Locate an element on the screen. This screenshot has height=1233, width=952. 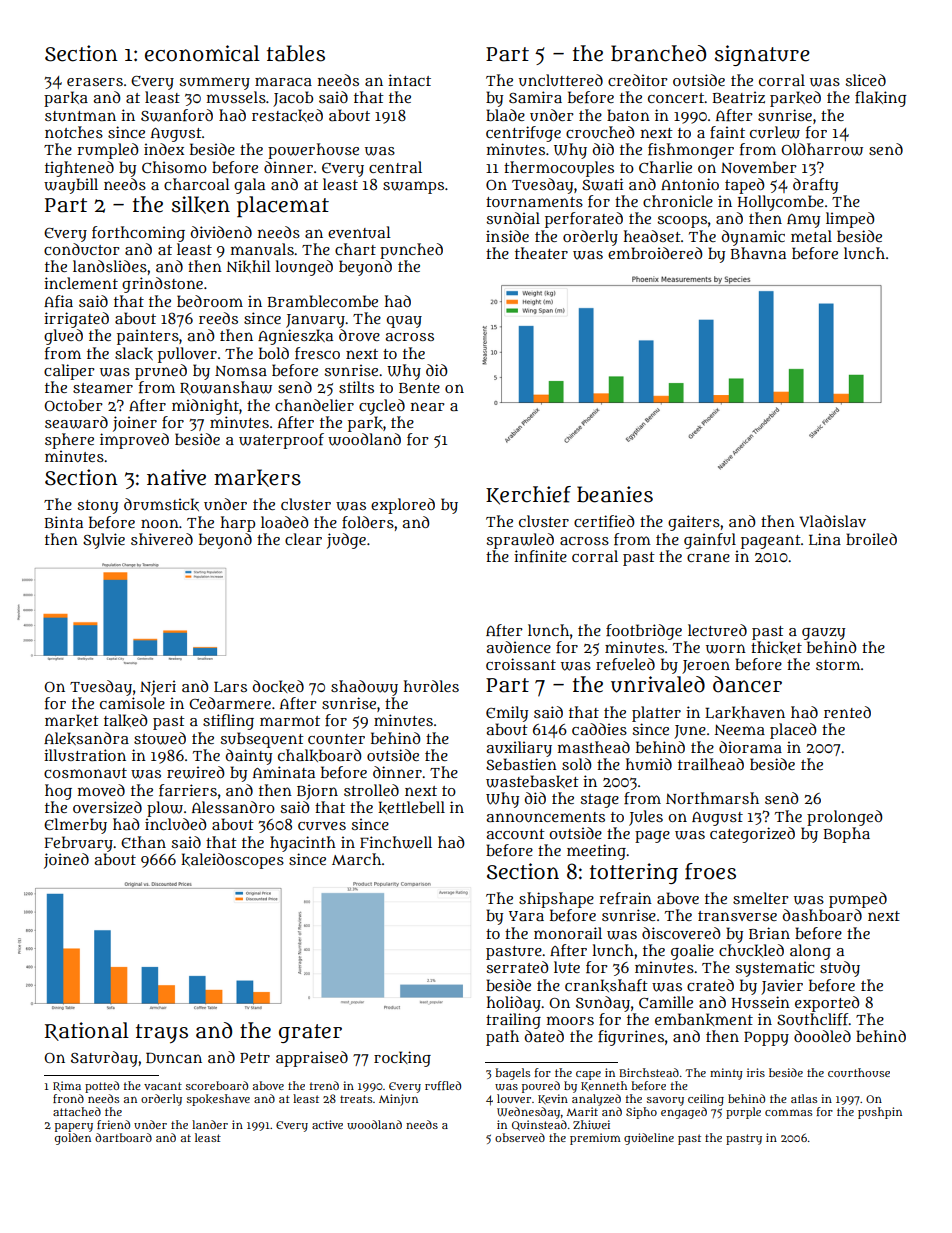
unrivaled is located at coordinates (658, 684).
